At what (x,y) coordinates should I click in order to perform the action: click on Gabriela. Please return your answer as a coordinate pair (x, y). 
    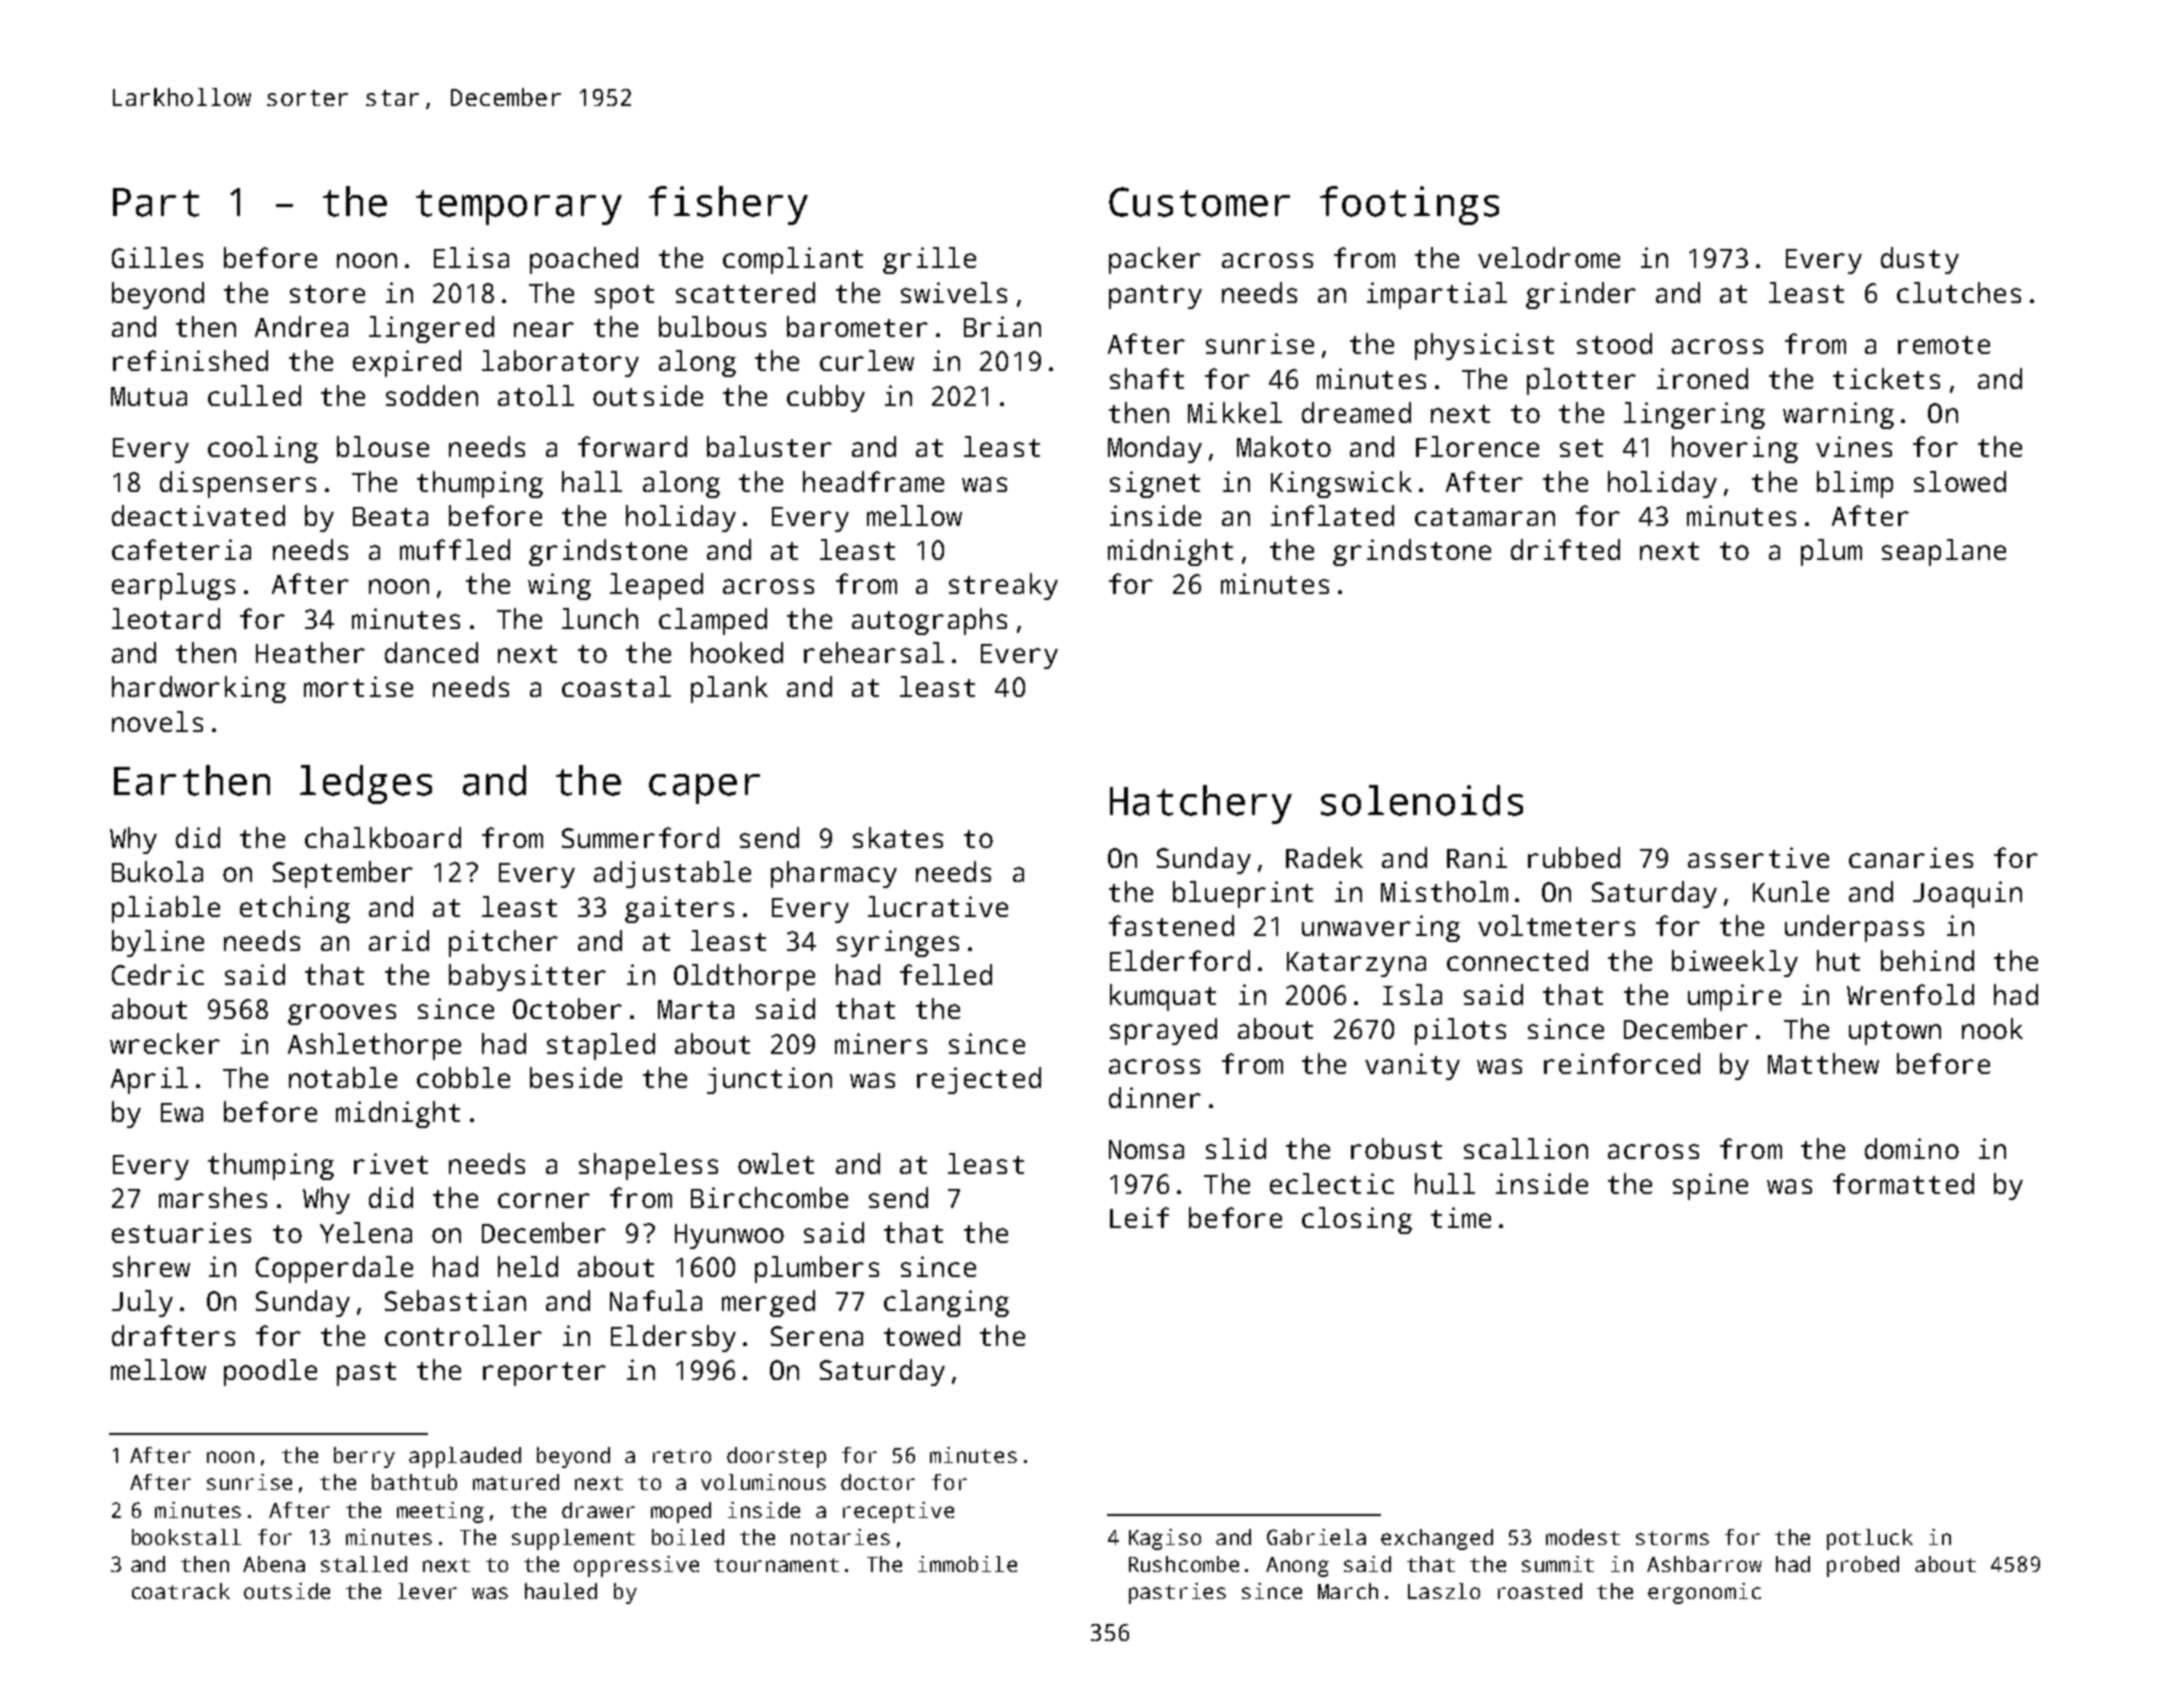
    Looking at the image, I should click on (1316, 1537).
